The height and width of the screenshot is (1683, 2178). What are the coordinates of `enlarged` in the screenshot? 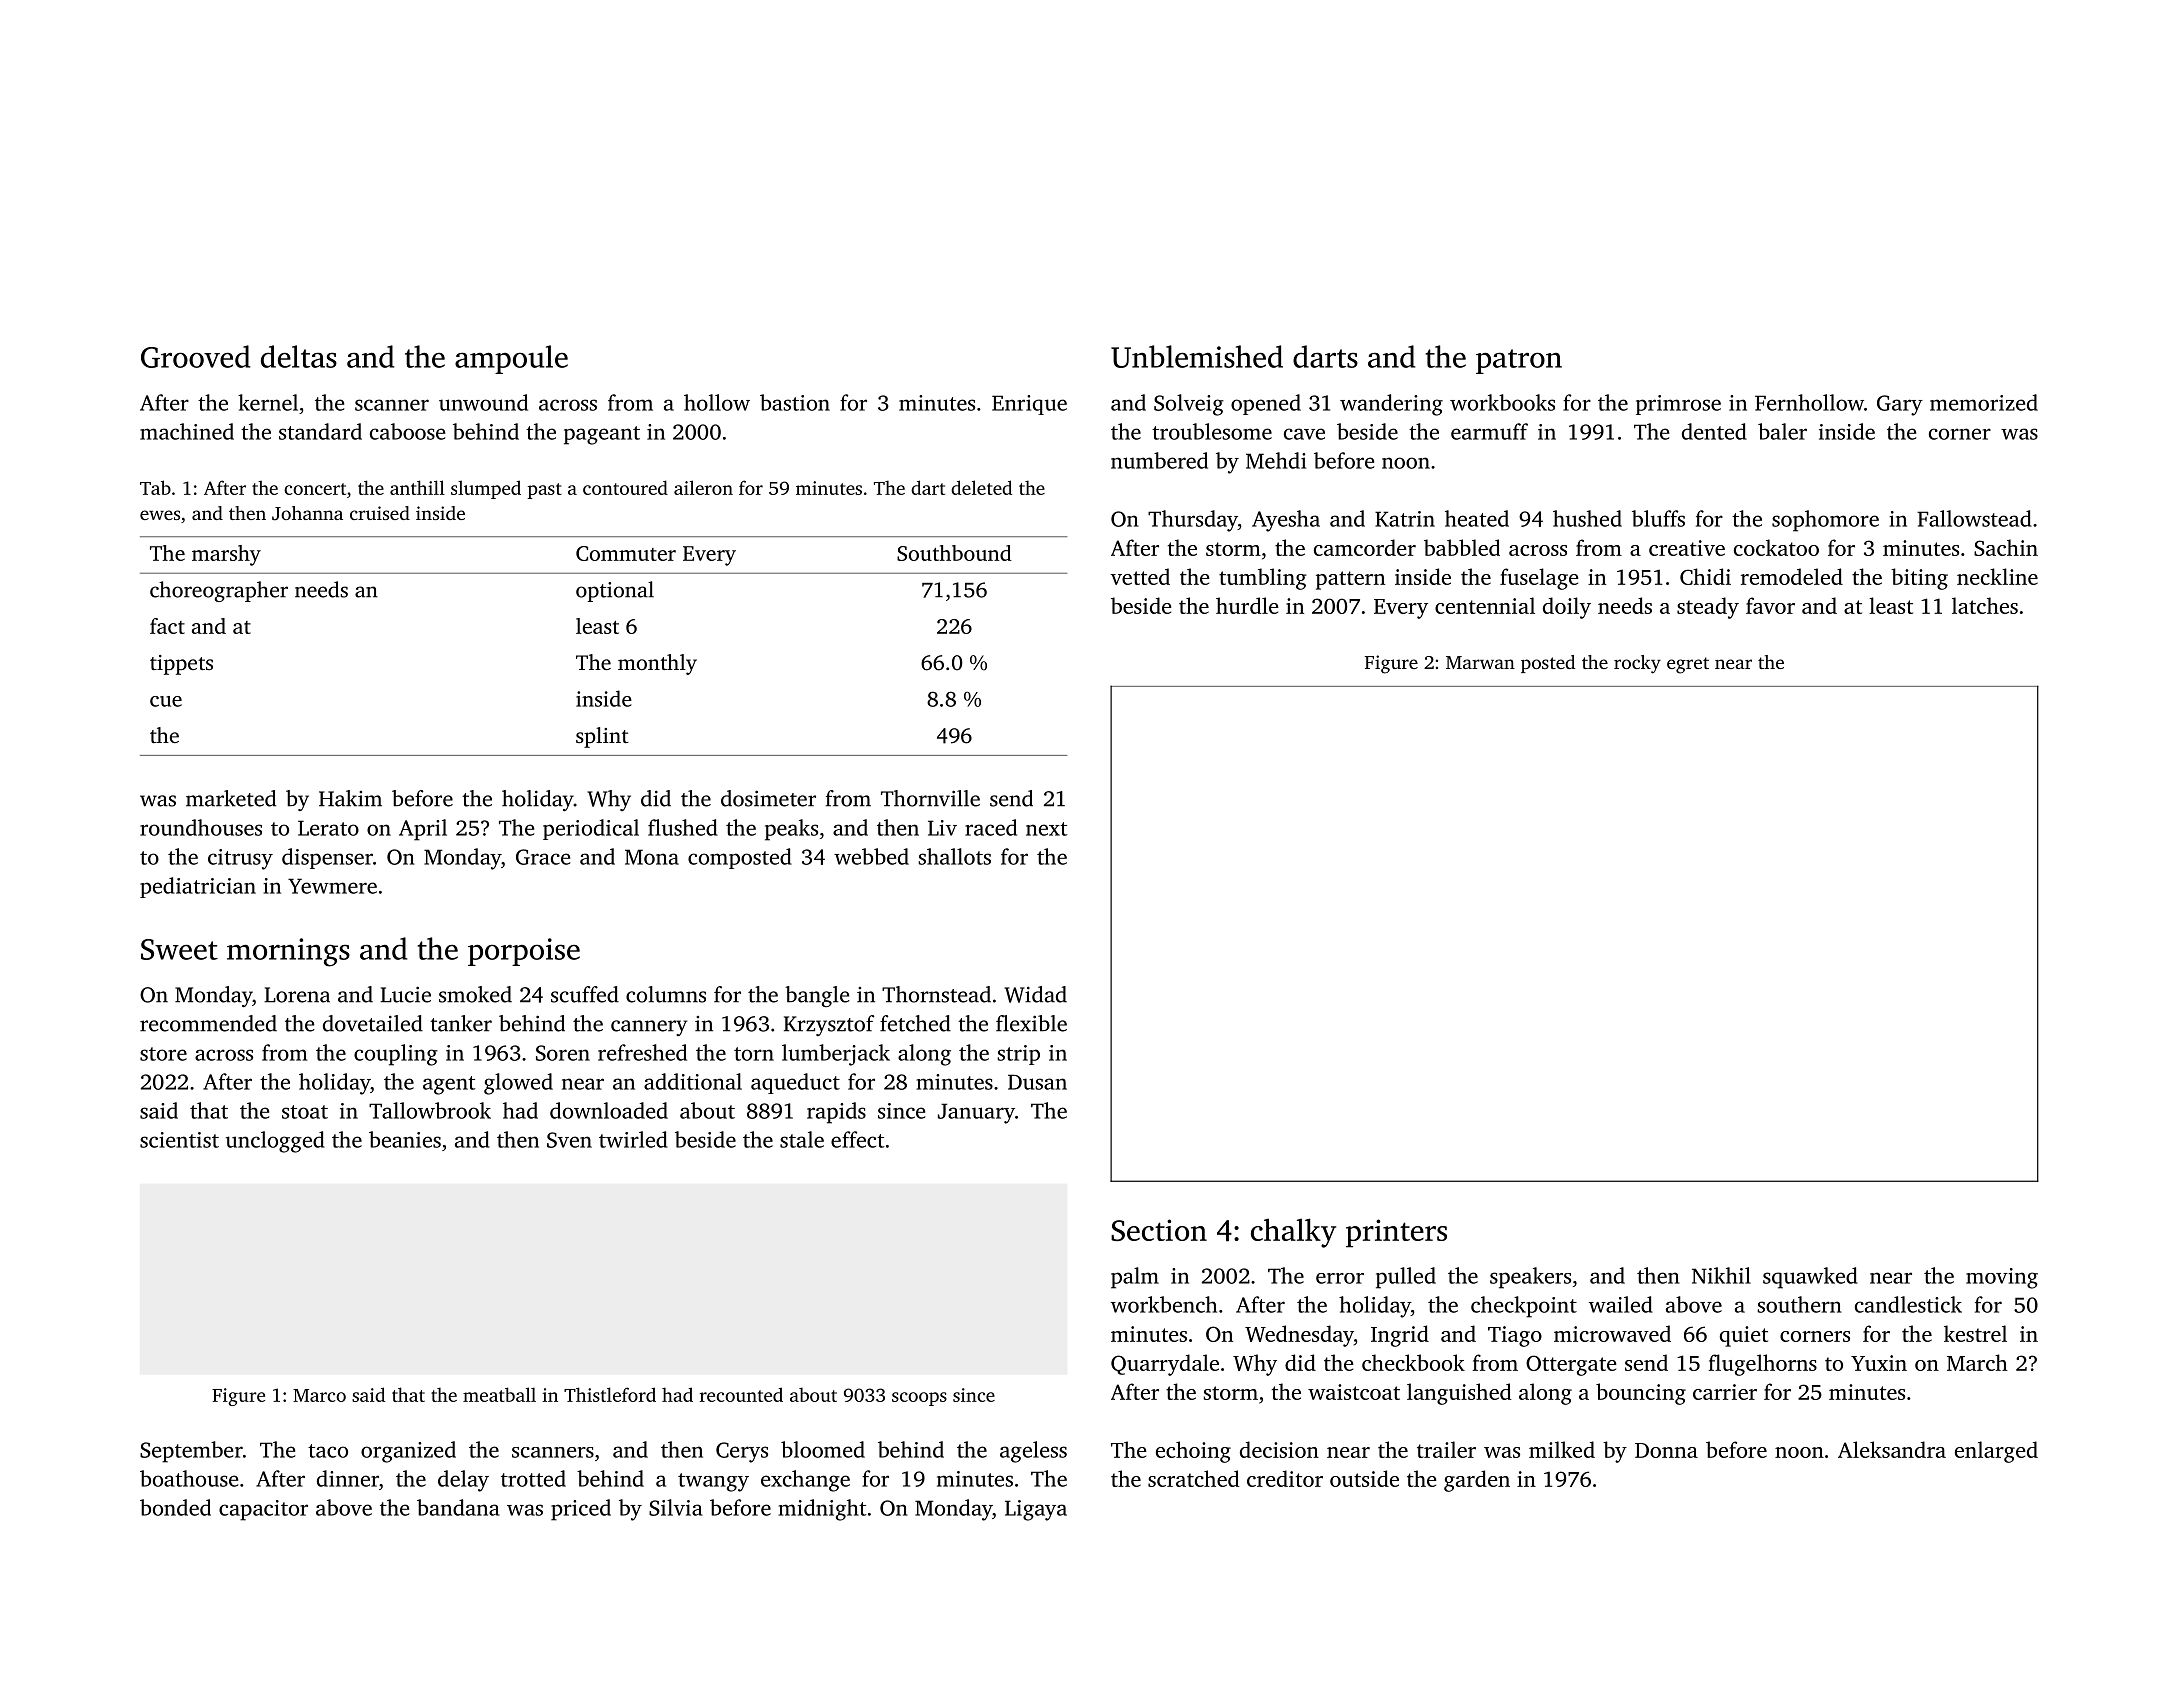 It's located at (1996, 1452).
